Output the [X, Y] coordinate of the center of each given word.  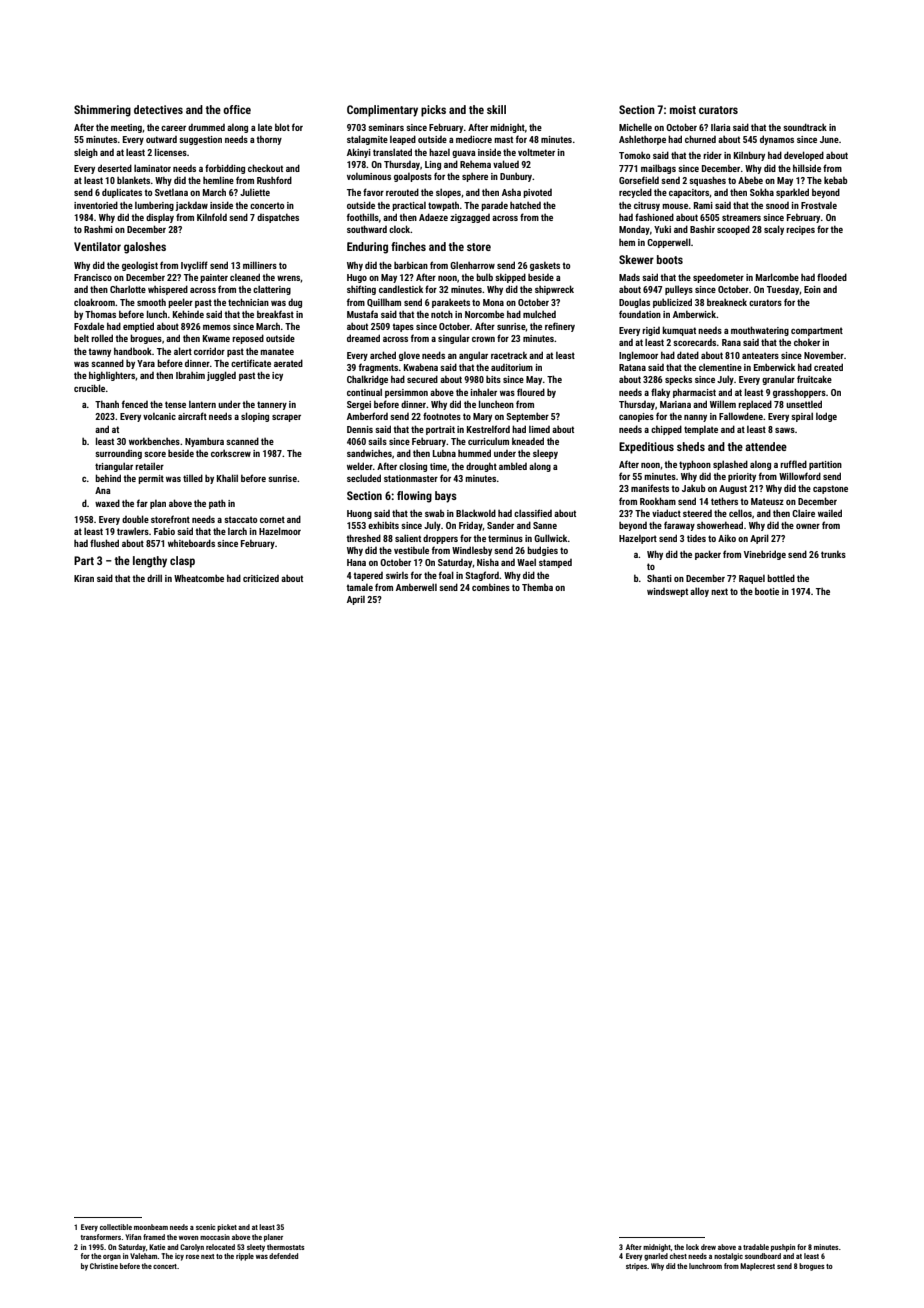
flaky [660, 393]
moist [683, 109]
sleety [256, 1248]
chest [678, 1256]
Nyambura [204, 442]
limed [539, 429]
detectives [158, 109]
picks [433, 111]
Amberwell [416, 587]
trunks [833, 554]
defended [283, 1256]
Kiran [84, 578]
